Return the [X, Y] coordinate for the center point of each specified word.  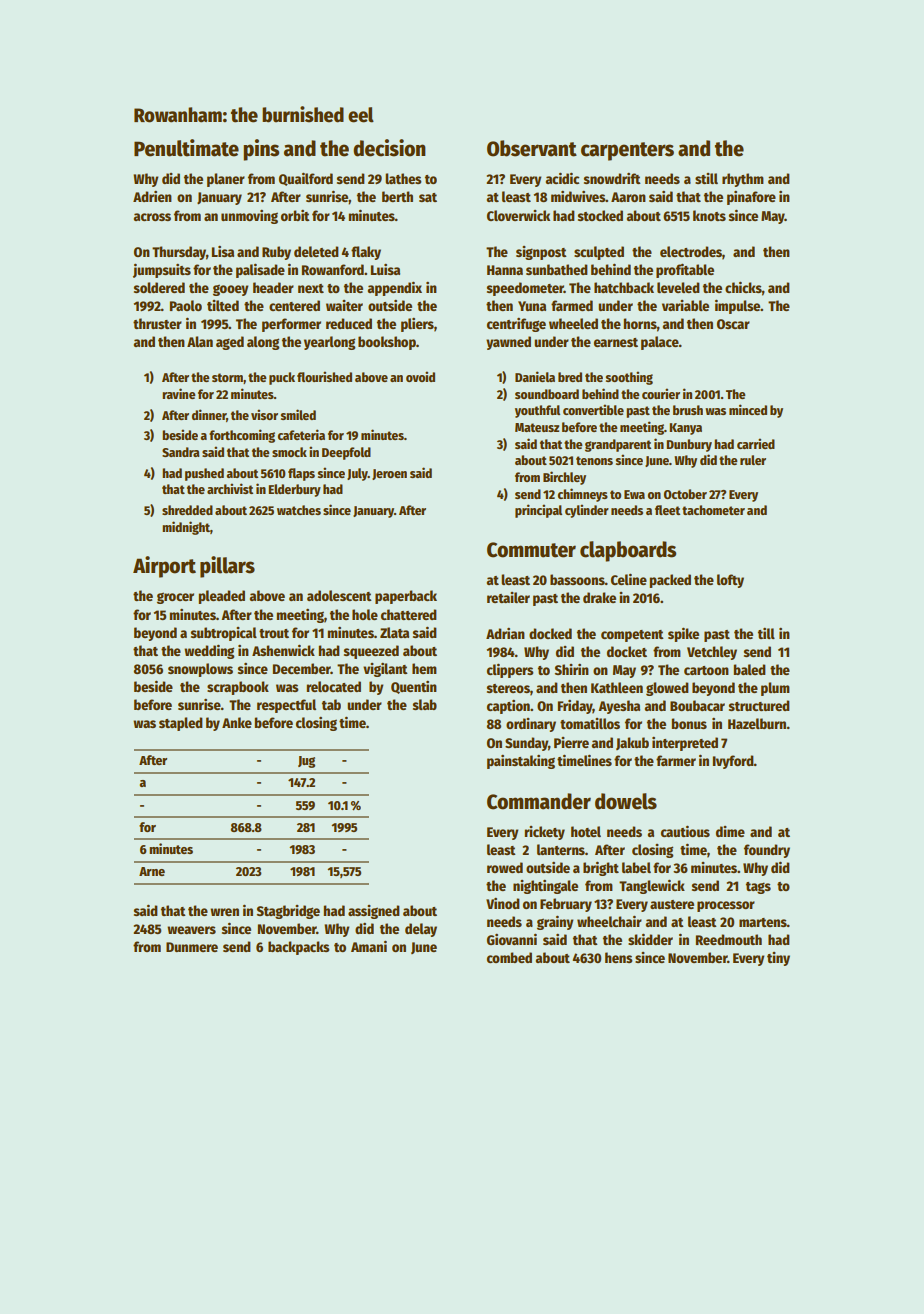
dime [730, 831]
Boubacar [697, 705]
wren [224, 912]
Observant [532, 148]
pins [261, 150]
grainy [555, 922]
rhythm [743, 180]
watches [299, 510]
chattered [409, 614]
